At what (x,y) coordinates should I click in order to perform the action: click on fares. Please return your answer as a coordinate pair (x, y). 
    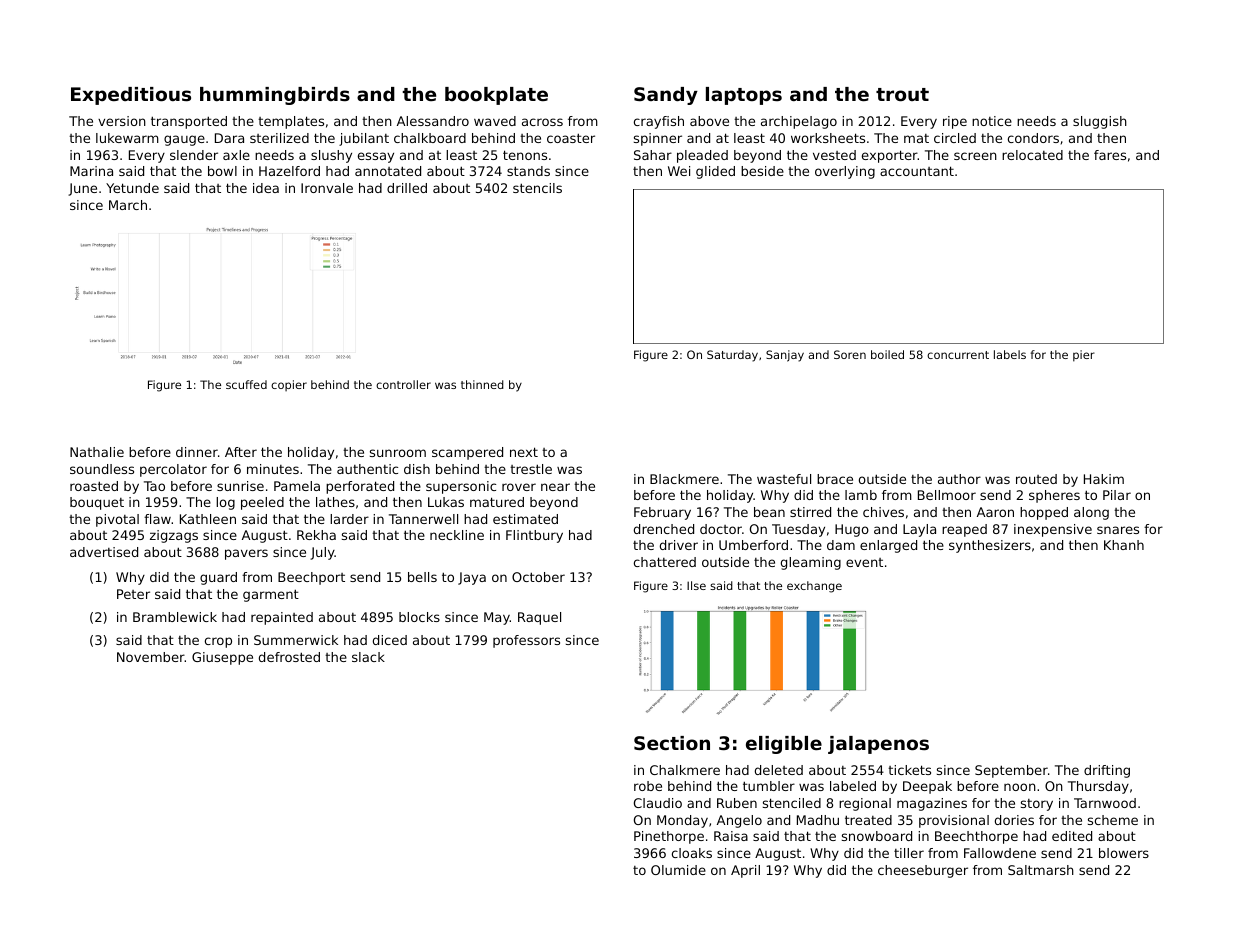
    Looking at the image, I should click on (1110, 155).
